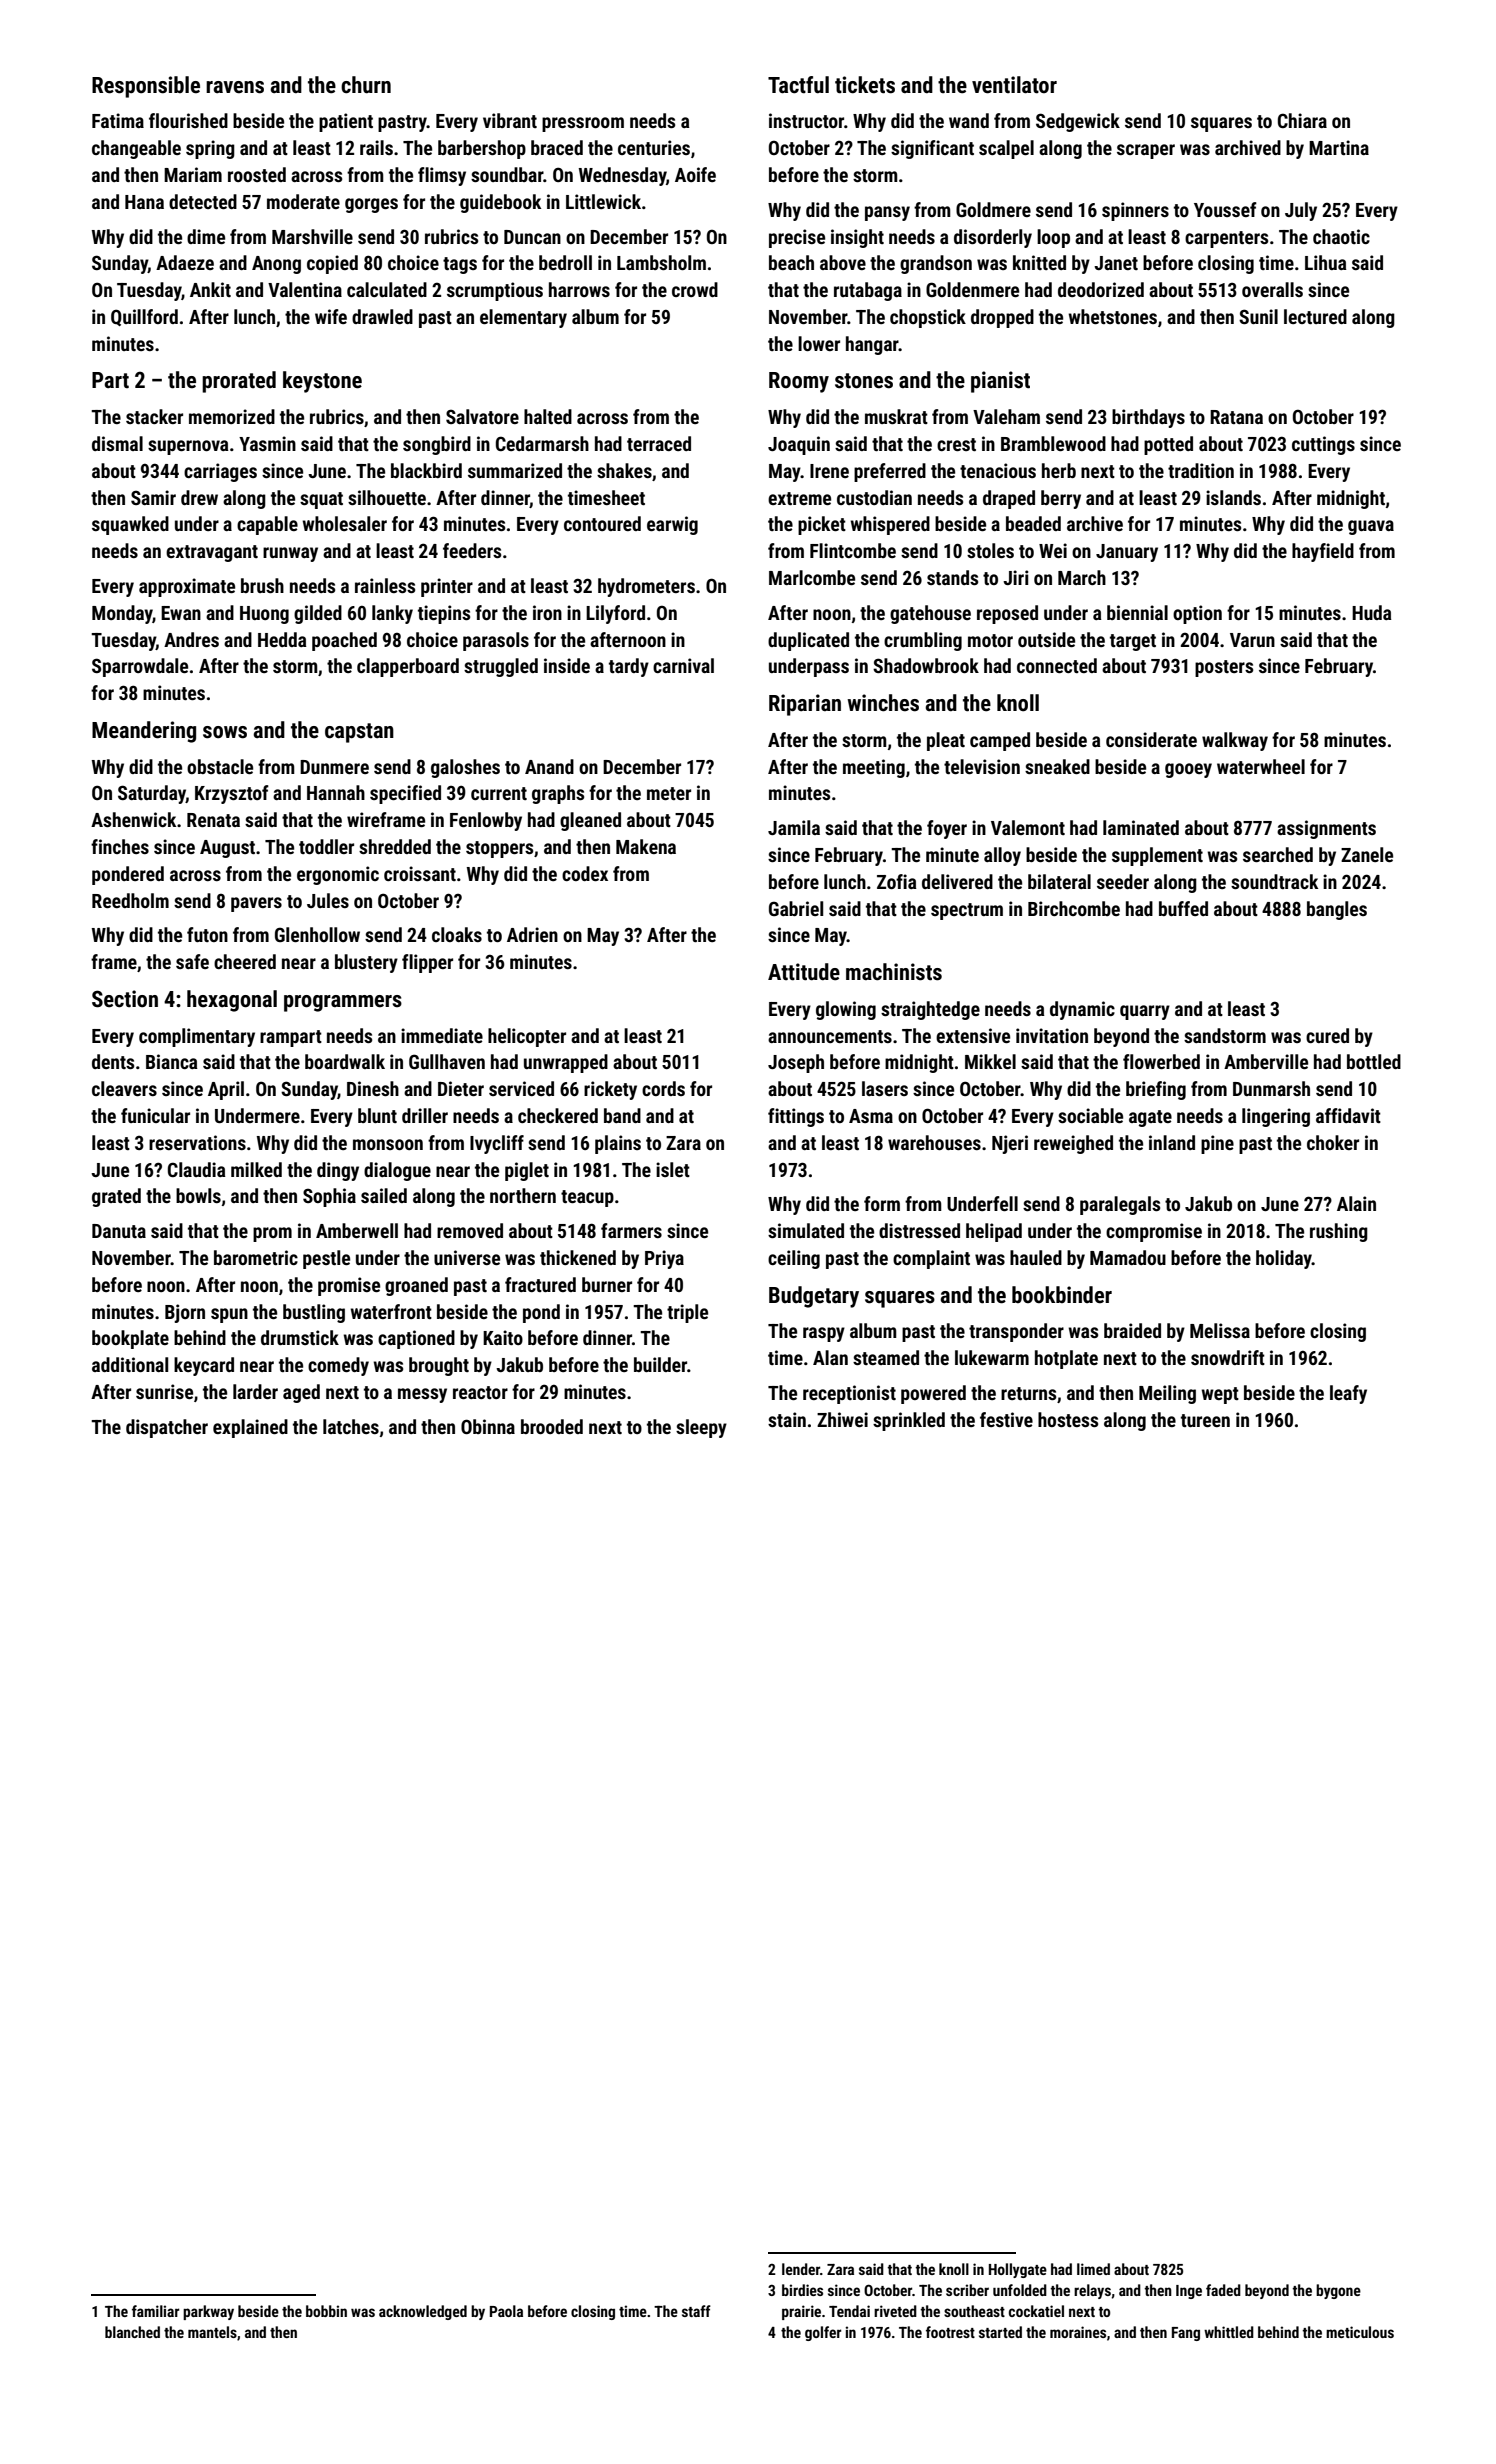 This screenshot has height=2464, width=1496. What do you see at coordinates (909, 1421) in the screenshot?
I see `sprinkled` at bounding box center [909, 1421].
